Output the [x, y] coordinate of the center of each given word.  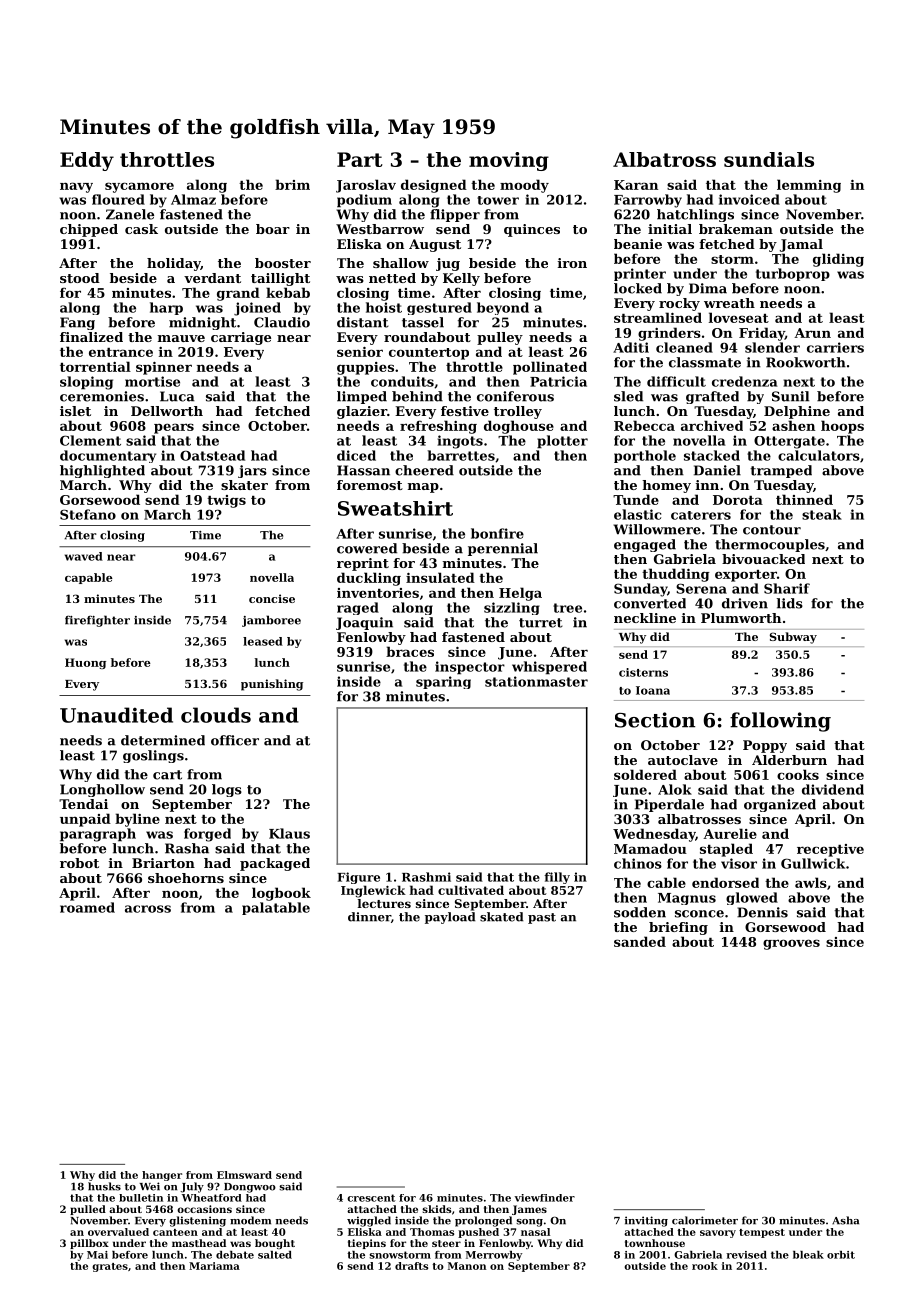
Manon [467, 1266]
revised [746, 1255]
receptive [830, 850]
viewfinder [544, 1198]
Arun [812, 333]
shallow [401, 263]
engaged [645, 545]
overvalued [118, 1232]
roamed [87, 907]
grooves [791, 944]
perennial [503, 549]
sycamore [139, 187]
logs [227, 790]
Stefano [88, 514]
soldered [645, 774]
